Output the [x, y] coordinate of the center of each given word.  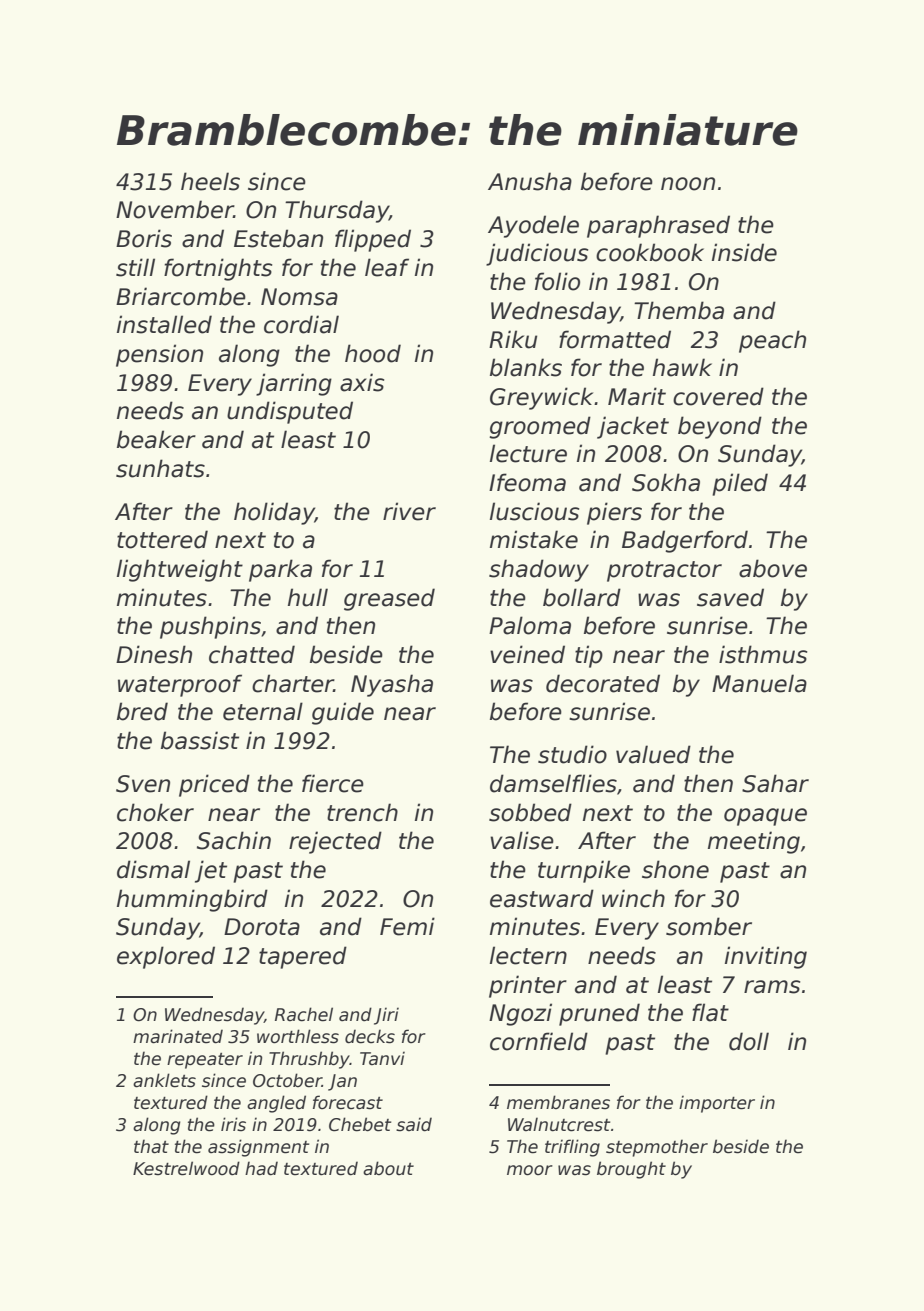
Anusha [530, 181]
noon [688, 184]
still [135, 267]
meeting [754, 842]
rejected [335, 842]
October [287, 1080]
